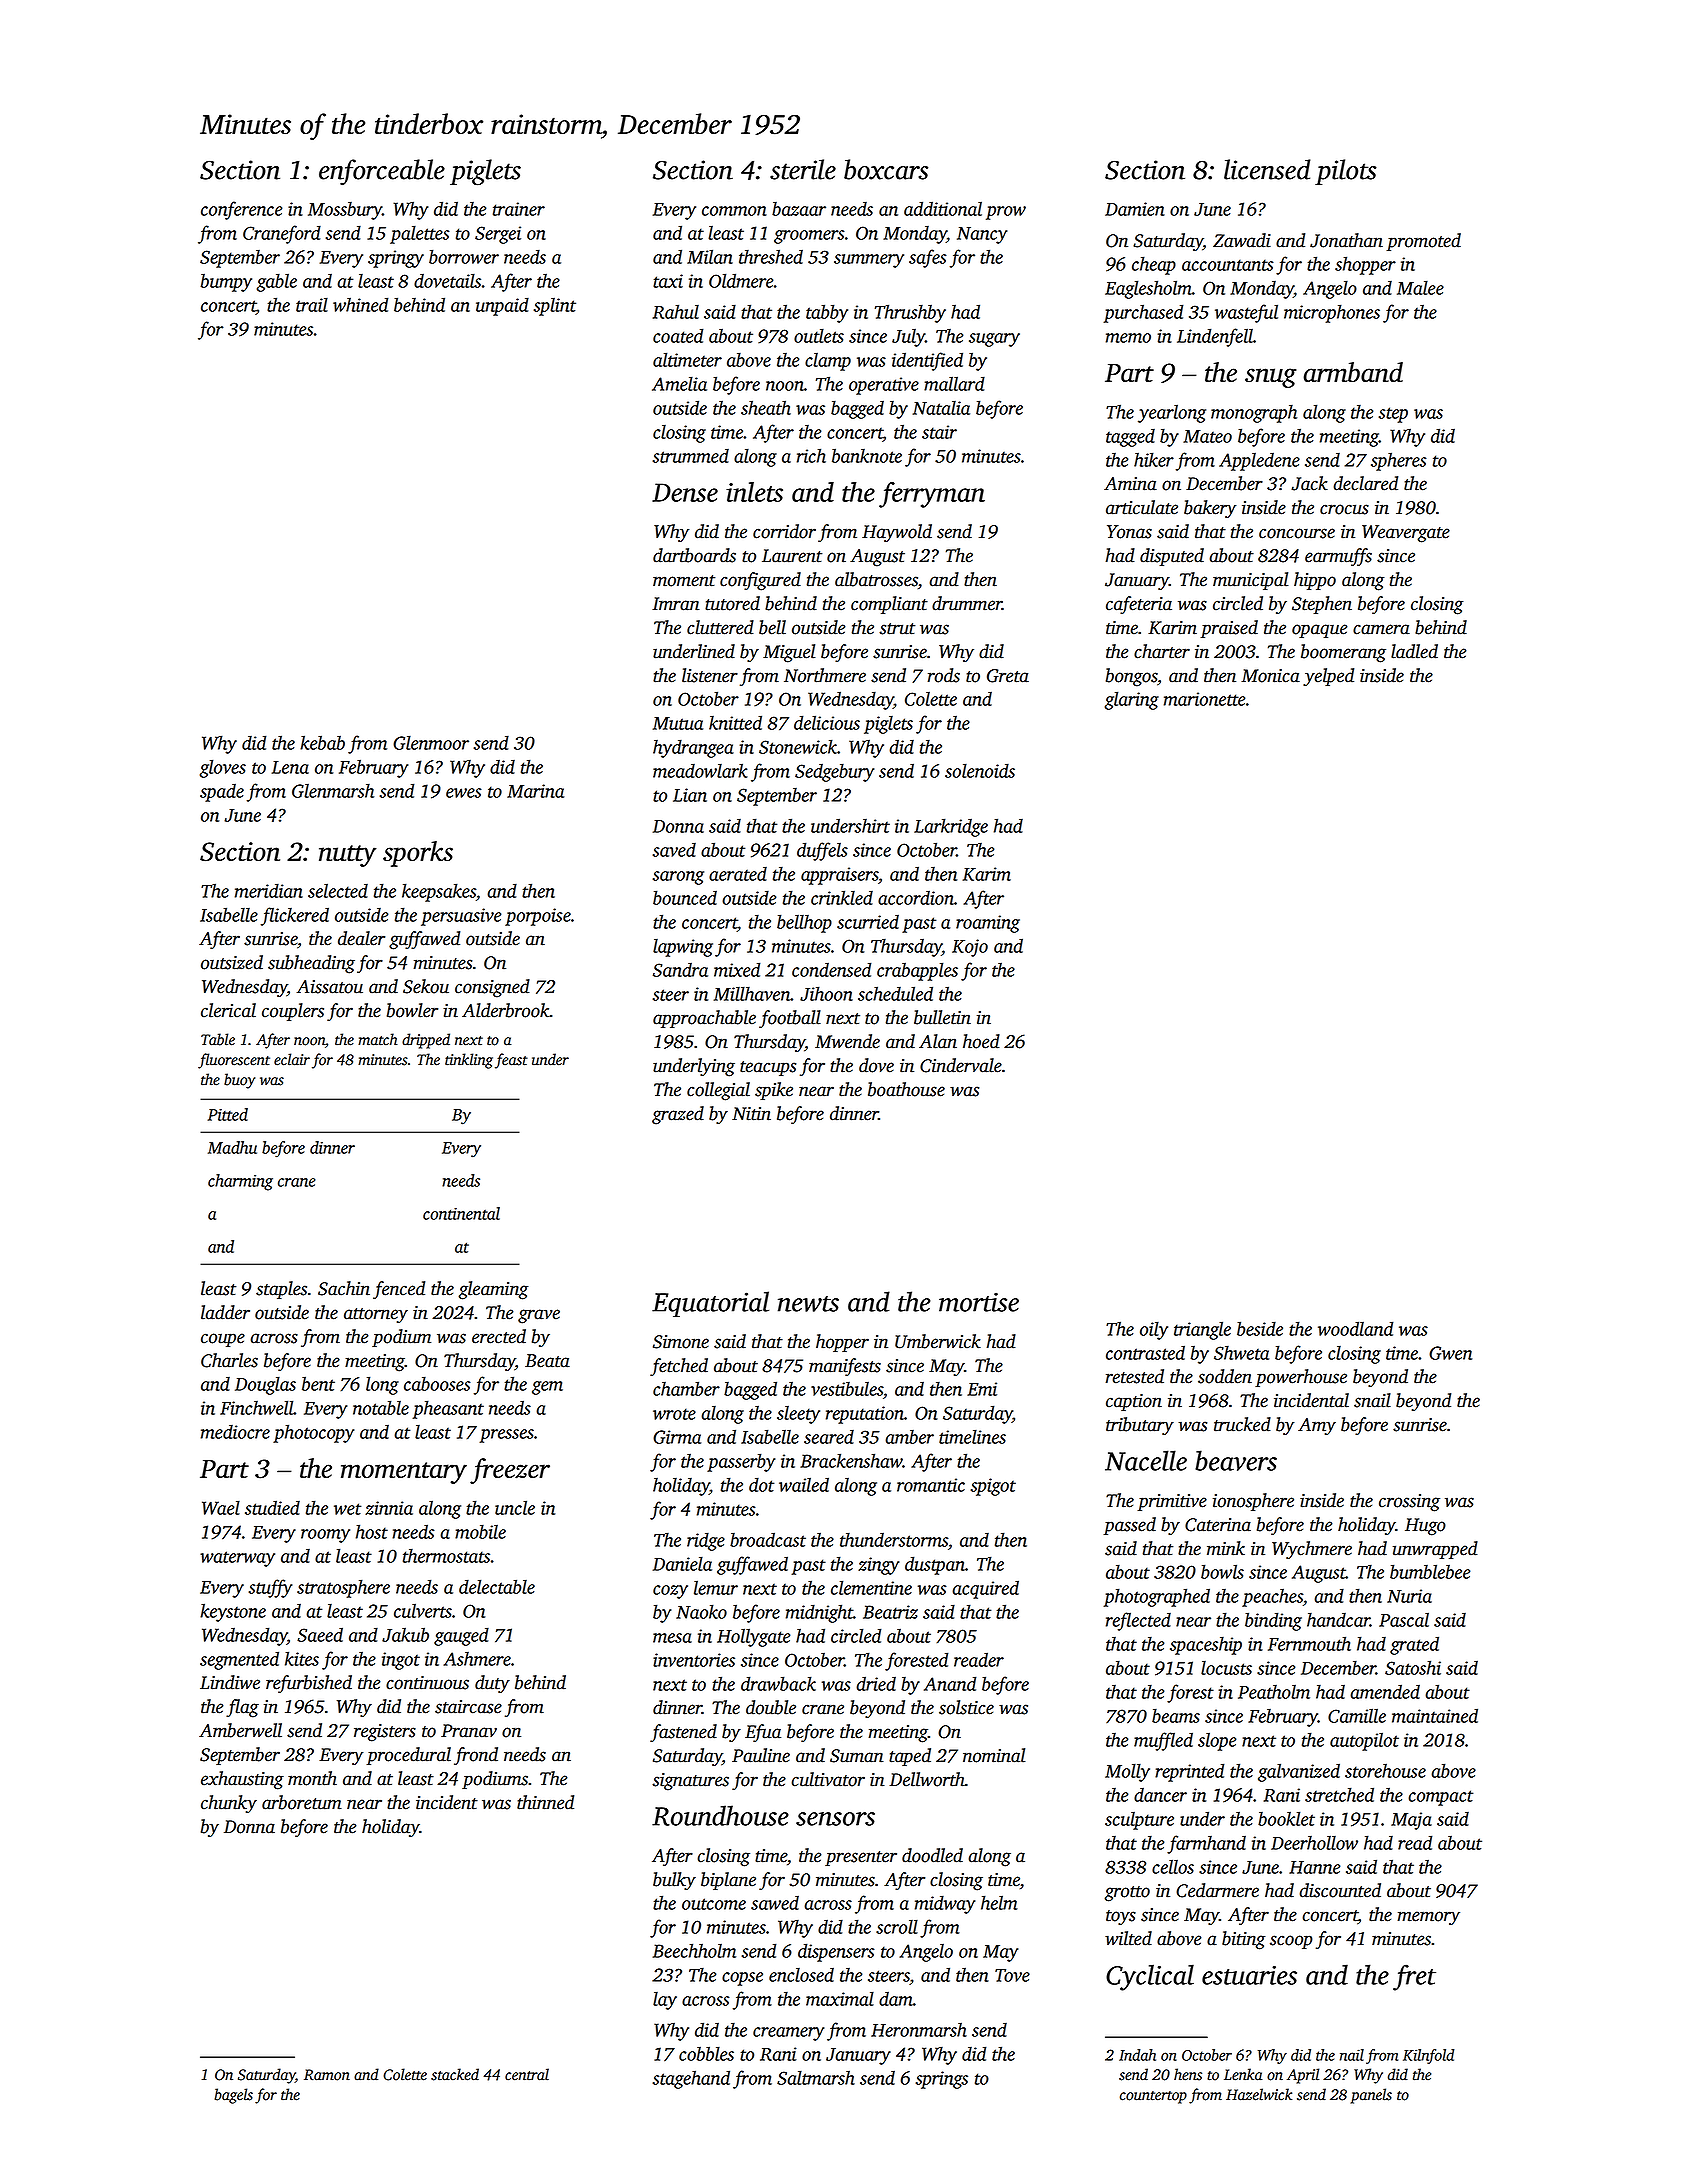 This screenshot has width=1683, height=2178. What do you see at coordinates (312, 304) in the screenshot?
I see `trail` at bounding box center [312, 304].
